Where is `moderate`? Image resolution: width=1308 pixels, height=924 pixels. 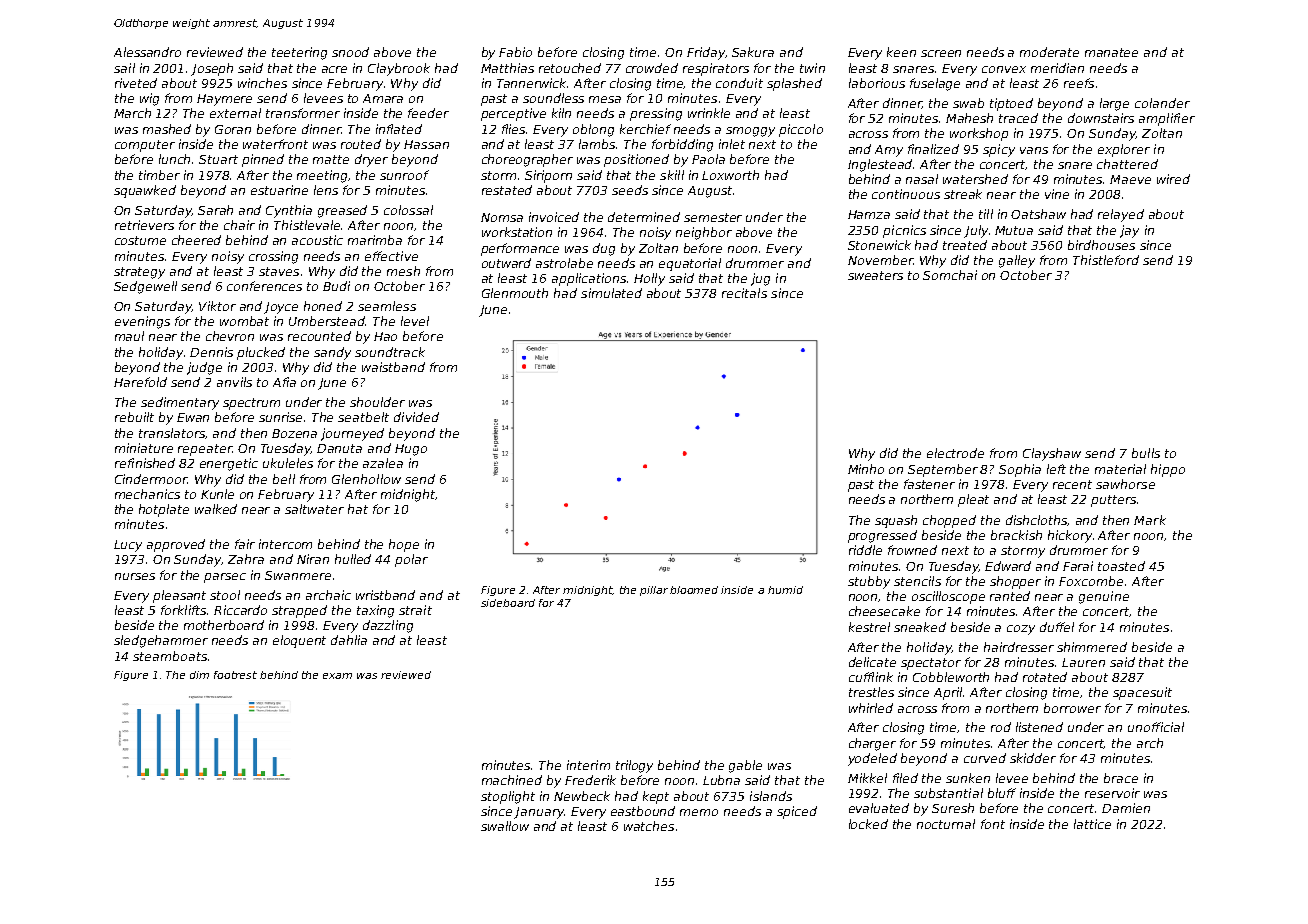
moderate is located at coordinates (1049, 52).
